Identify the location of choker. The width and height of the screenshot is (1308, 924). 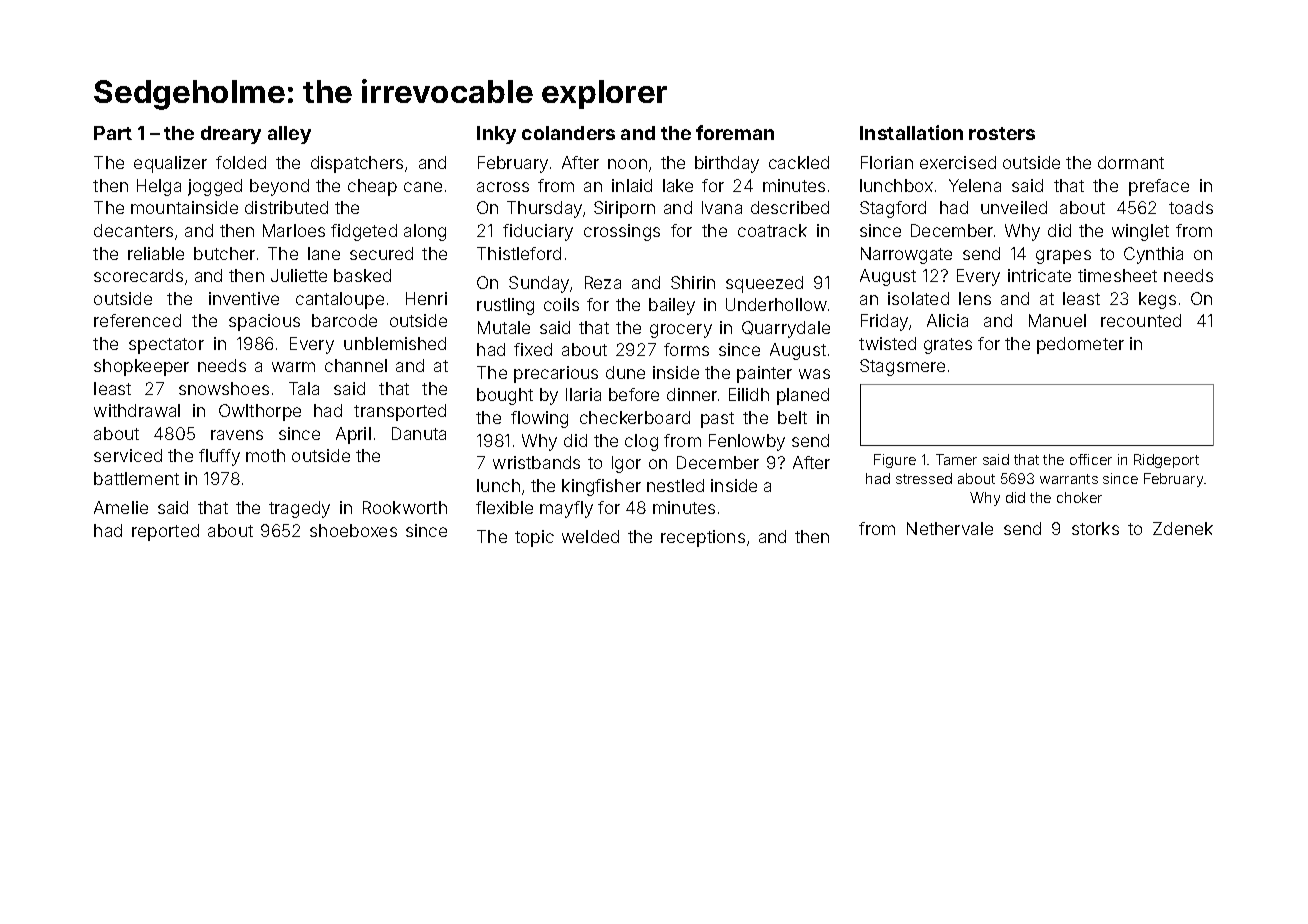
(1079, 497).
